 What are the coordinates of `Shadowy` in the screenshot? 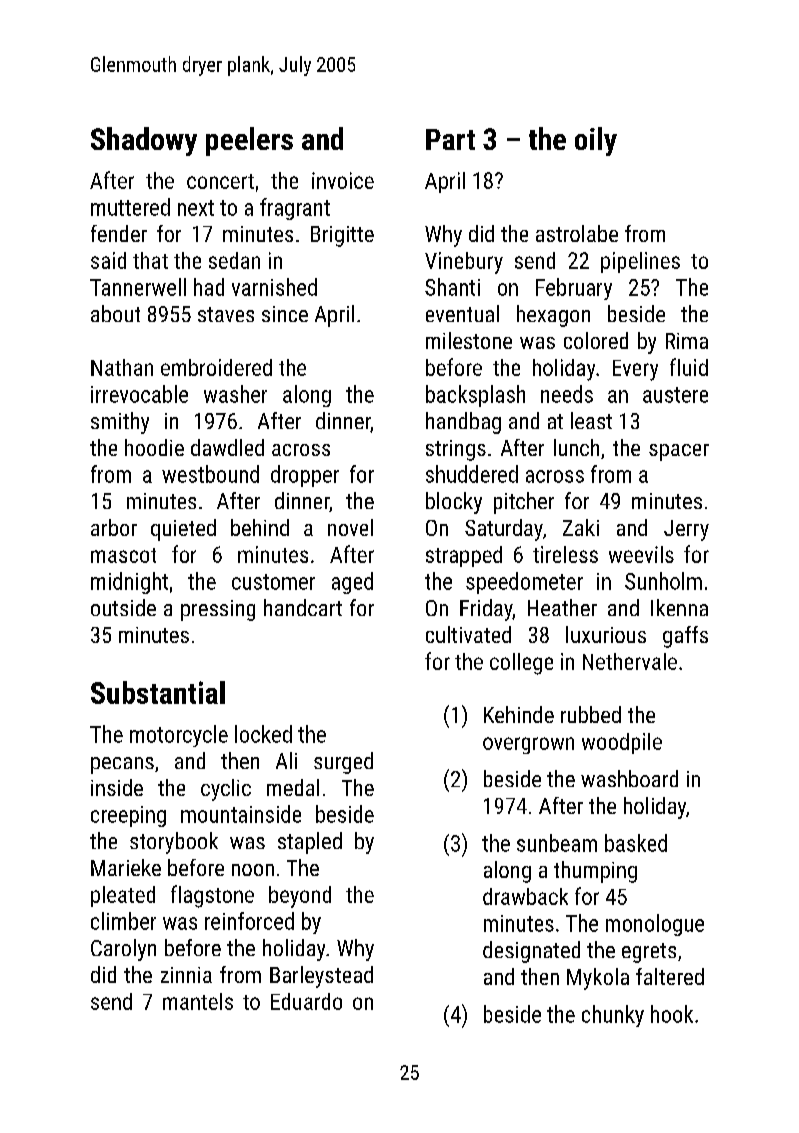 It's located at (144, 141).
